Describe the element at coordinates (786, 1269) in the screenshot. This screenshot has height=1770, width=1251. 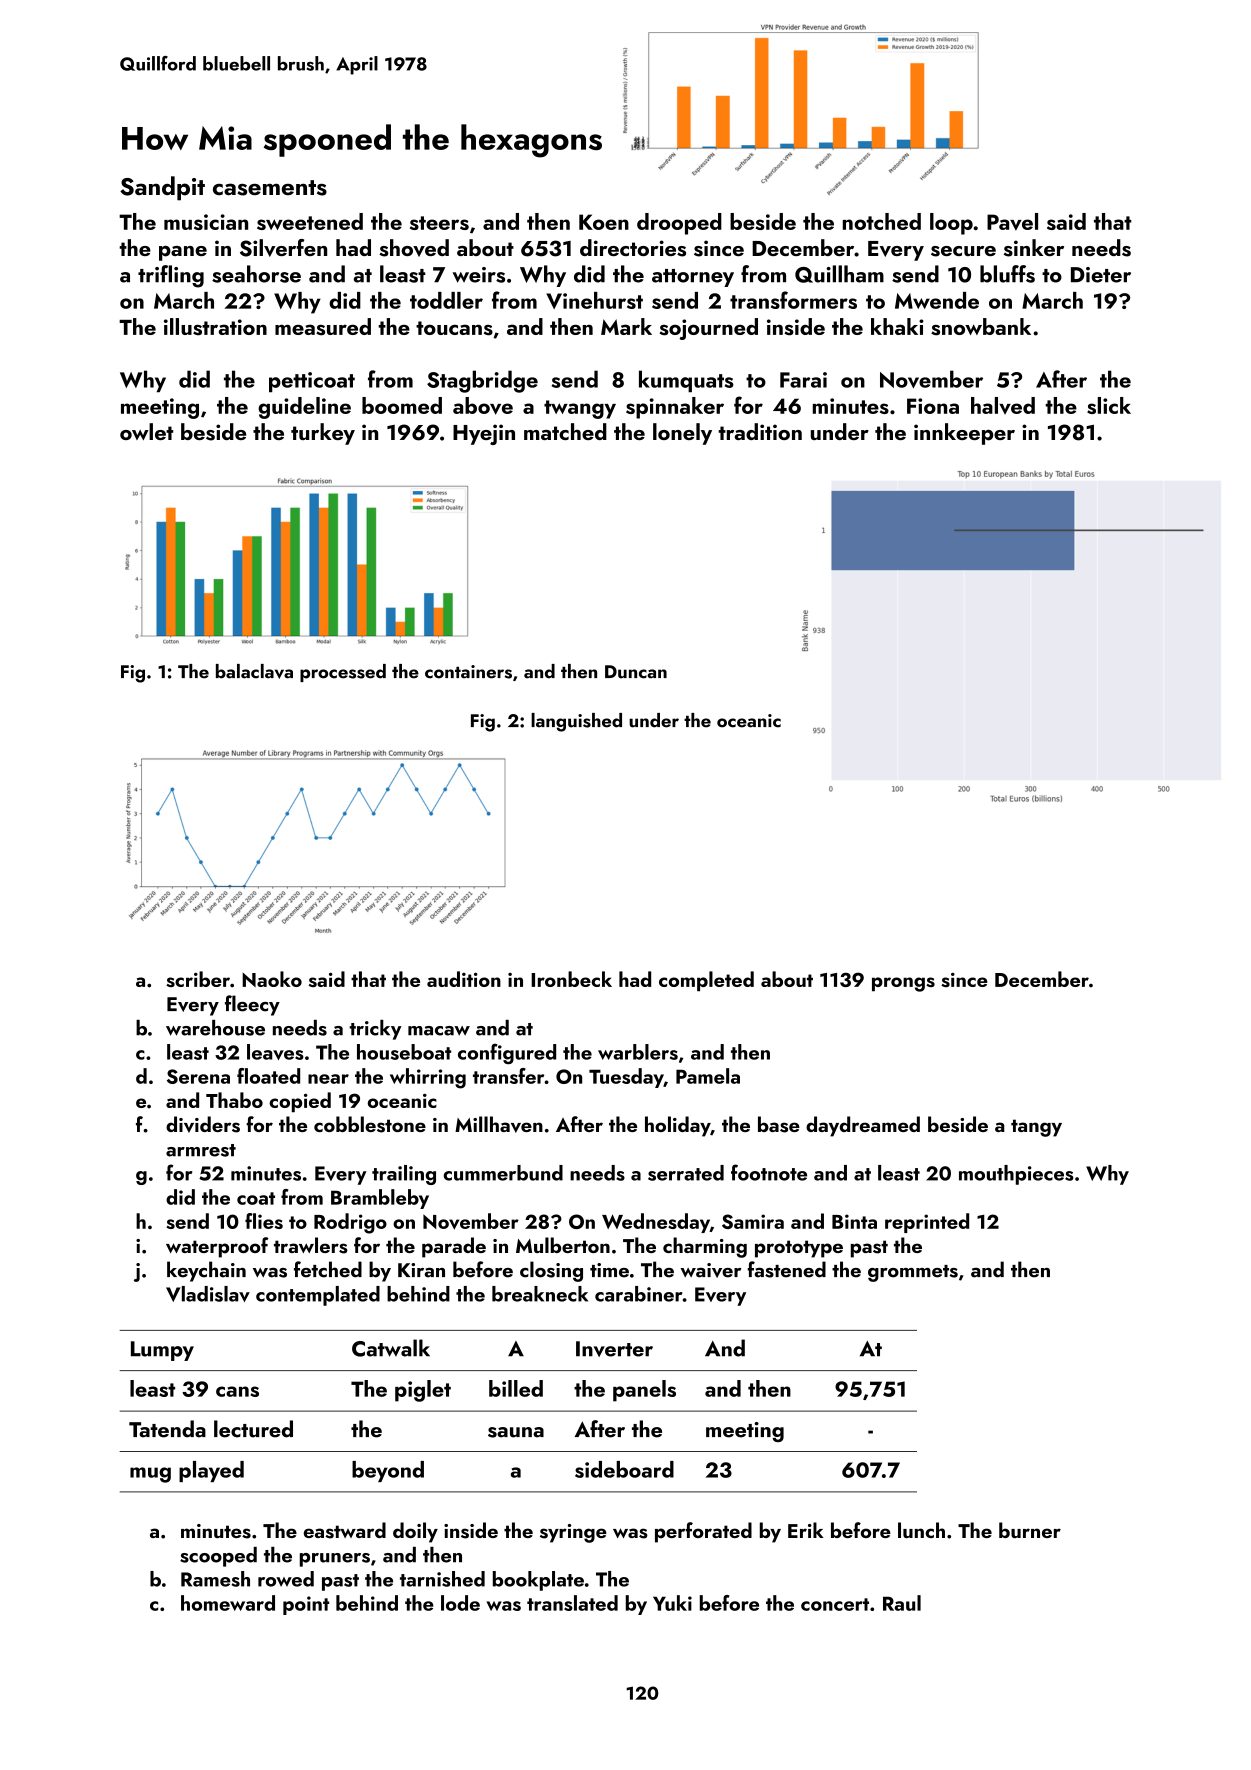
I see `fastened` at that location.
